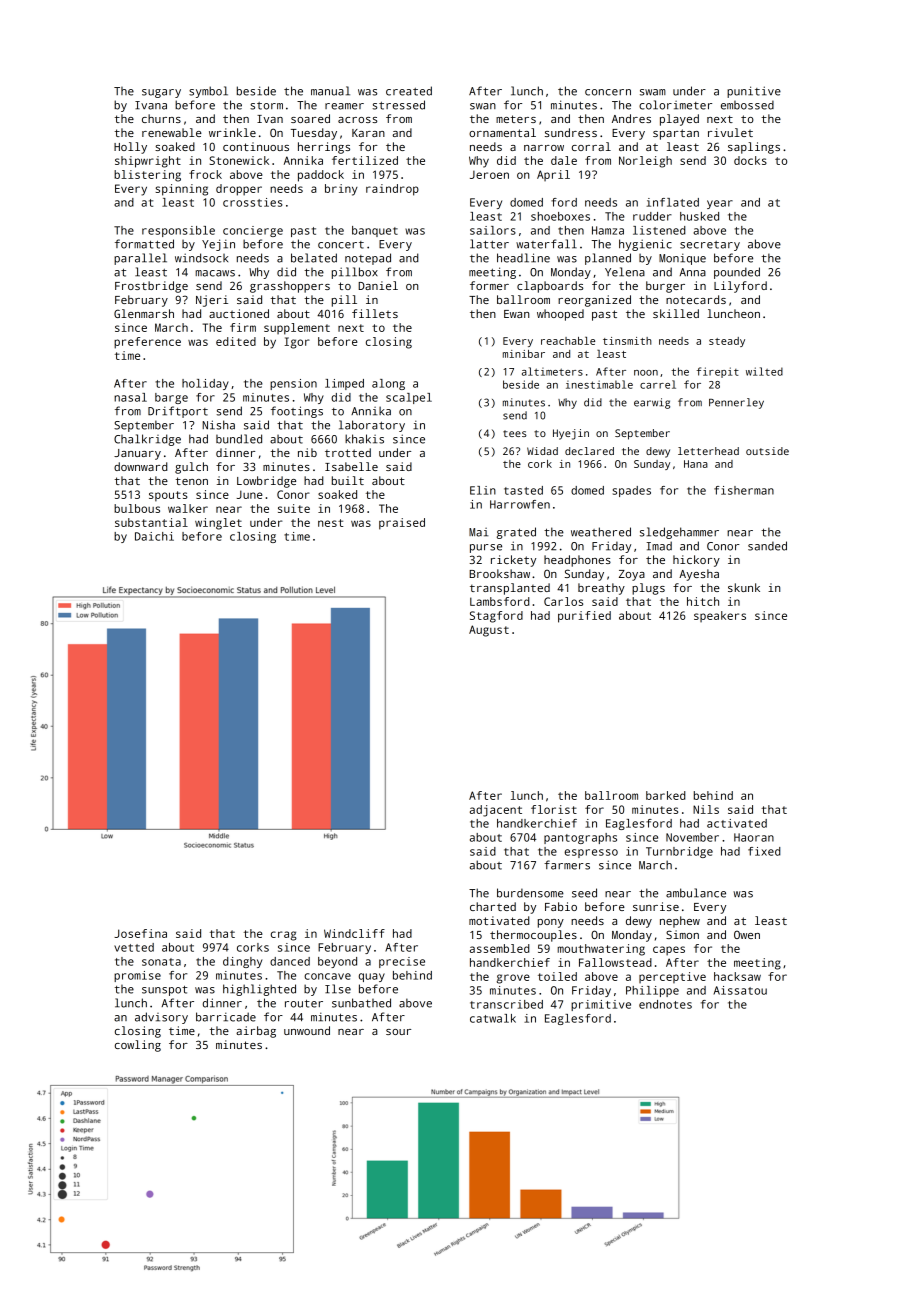 The width and height of the image is (908, 1316). What do you see at coordinates (140, 933) in the image?
I see `Josefina` at bounding box center [140, 933].
